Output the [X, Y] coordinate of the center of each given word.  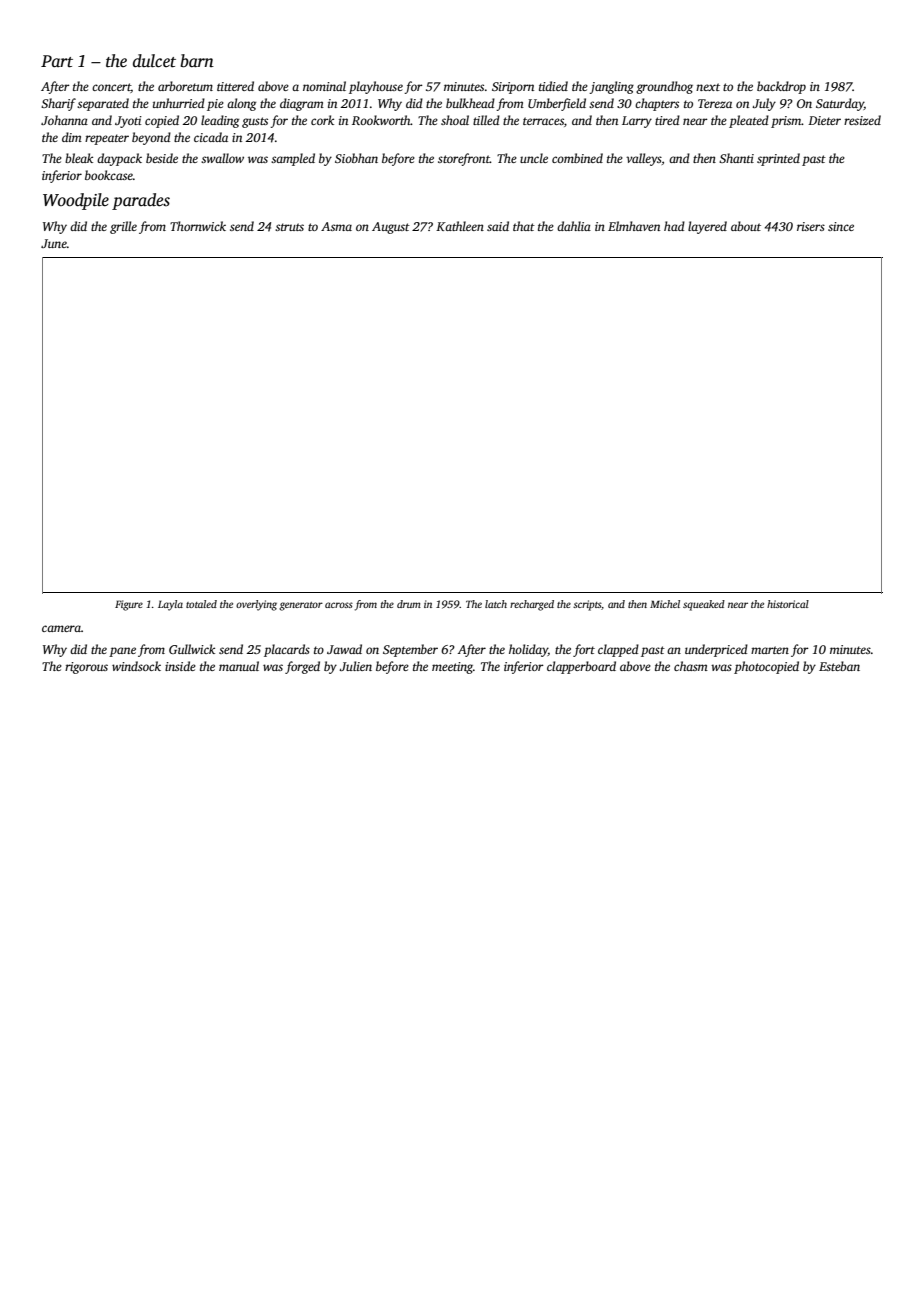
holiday [528, 650]
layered [707, 227]
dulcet [154, 61]
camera [61, 628]
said [498, 226]
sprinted [778, 159]
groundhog [664, 87]
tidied [553, 86]
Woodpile [76, 201]
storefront [464, 159]
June [54, 243]
